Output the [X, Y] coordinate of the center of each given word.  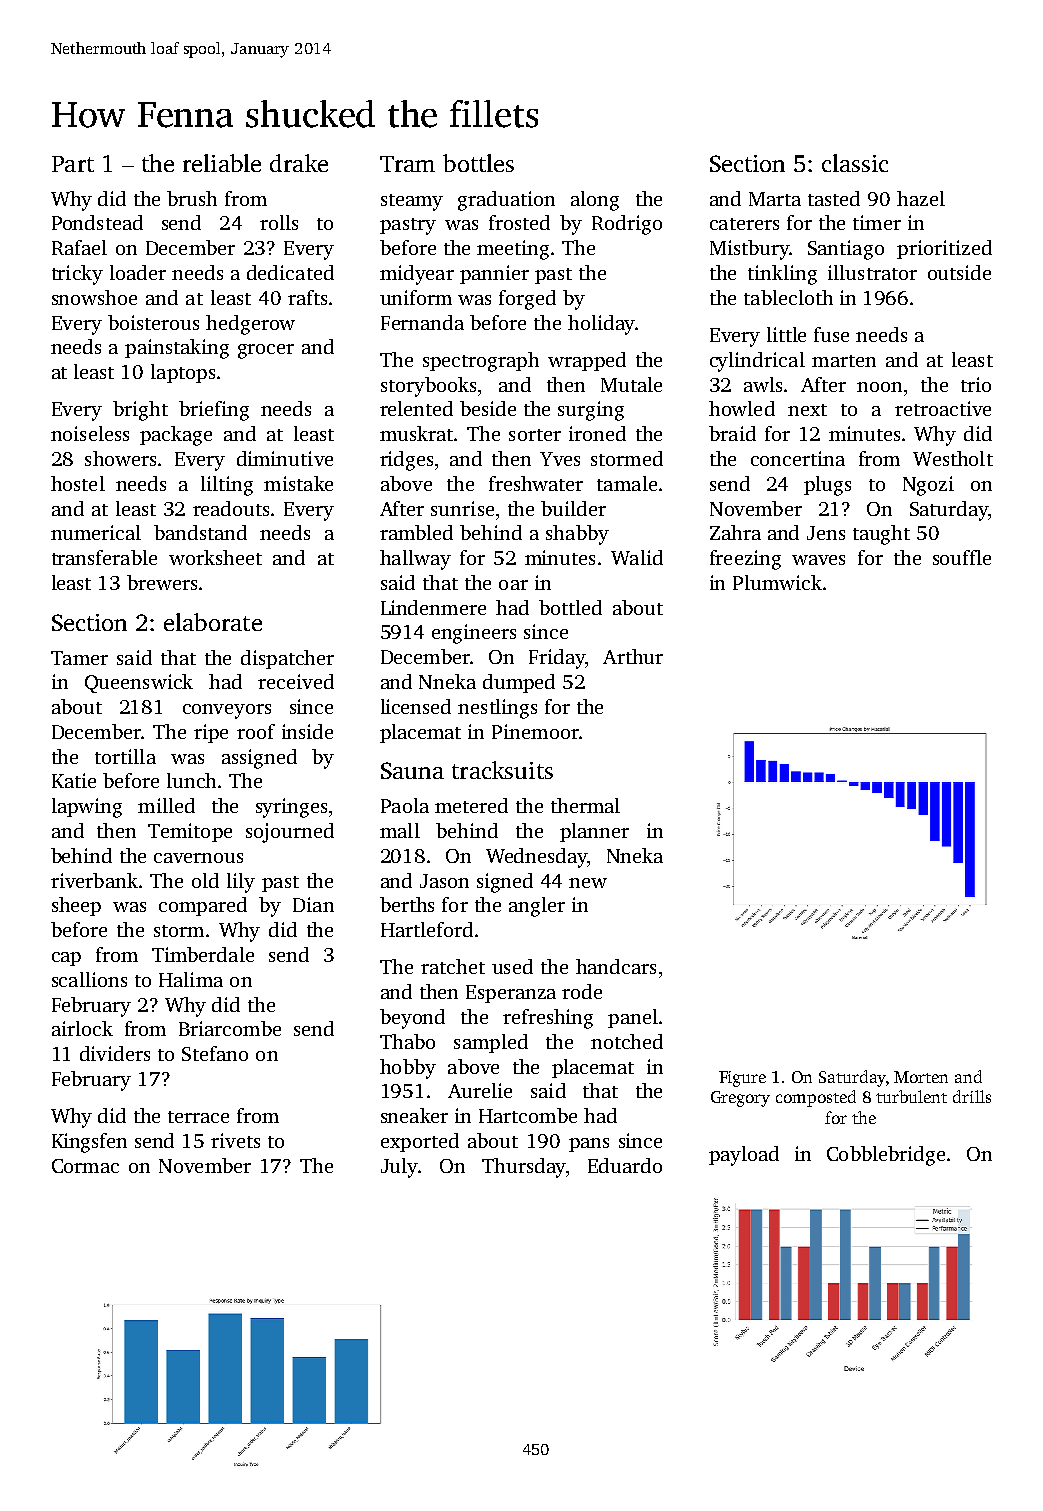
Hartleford [427, 929]
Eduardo [625, 1165]
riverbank [94, 880]
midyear [417, 275]
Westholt [953, 458]
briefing [214, 411]
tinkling [782, 275]
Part [73, 164]
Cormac [85, 1166]
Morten [921, 1077]
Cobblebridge [886, 1156]
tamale [627, 483]
